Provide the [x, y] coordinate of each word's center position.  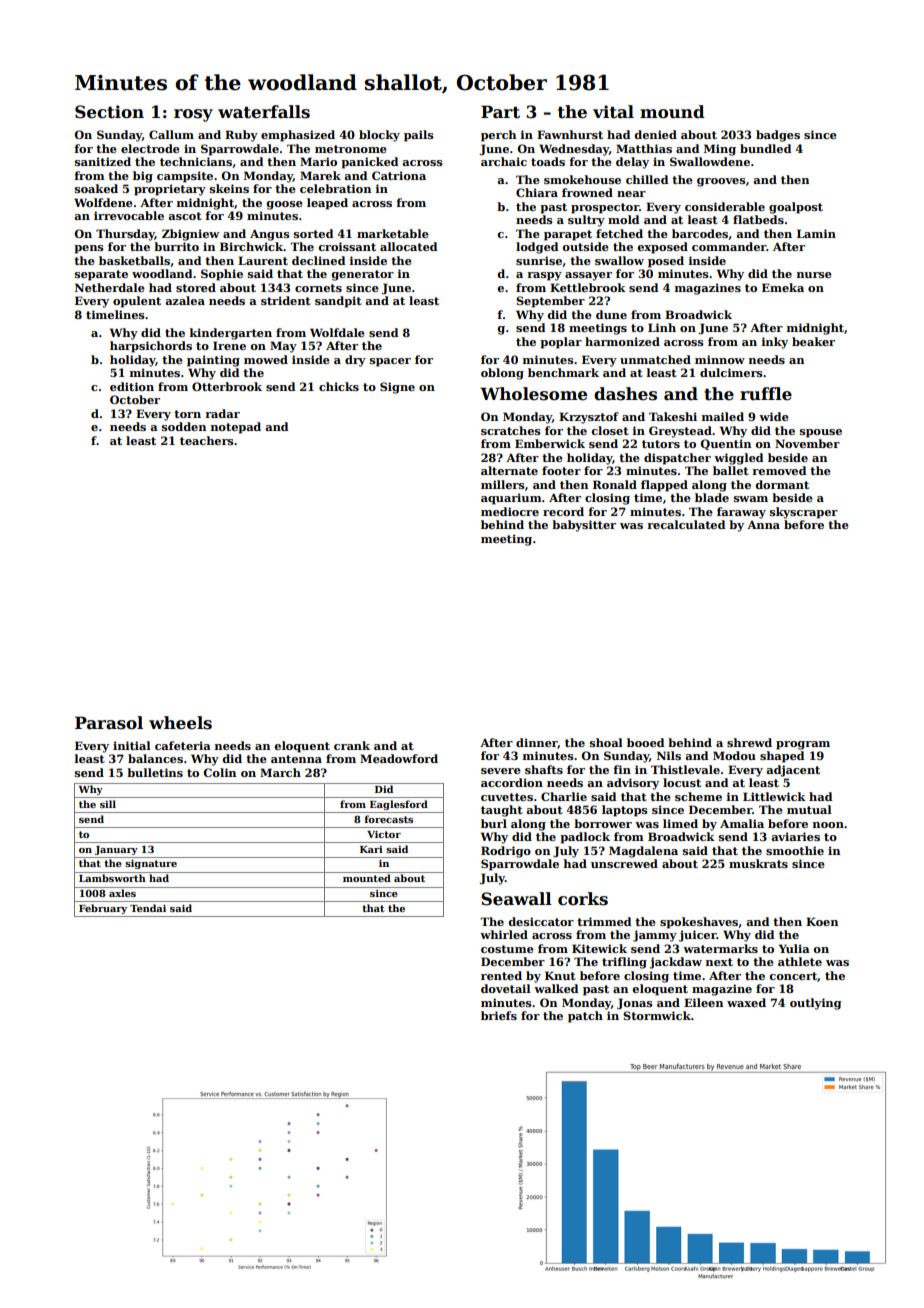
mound [672, 112]
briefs [499, 1015]
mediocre [510, 511]
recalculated [686, 524]
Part [500, 112]
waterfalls [264, 112]
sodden [184, 426]
